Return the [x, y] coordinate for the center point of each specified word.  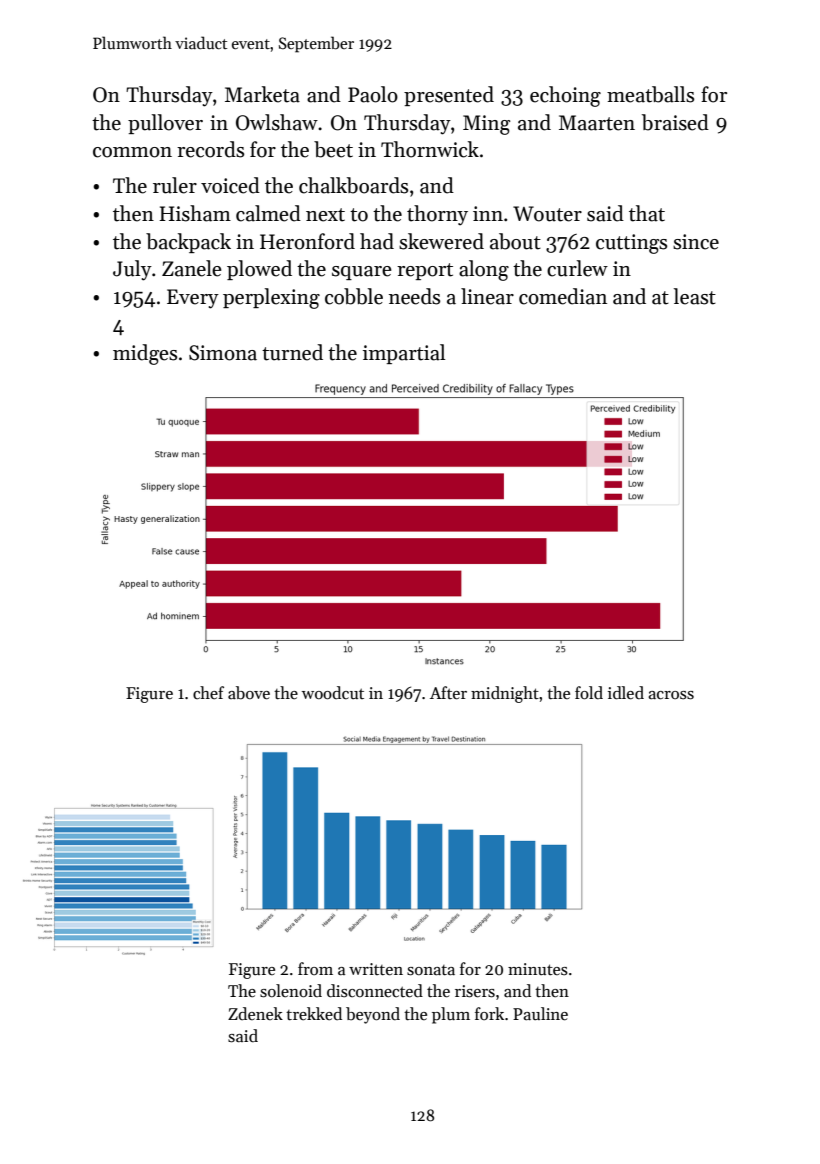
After [448, 693]
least [695, 296]
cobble [354, 296]
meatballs [650, 94]
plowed [259, 270]
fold [589, 693]
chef [208, 693]
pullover [165, 124]
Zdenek [255, 1013]
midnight [505, 694]
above [249, 693]
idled [626, 693]
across [671, 695]
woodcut [333, 693]
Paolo [373, 94]
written [376, 969]
